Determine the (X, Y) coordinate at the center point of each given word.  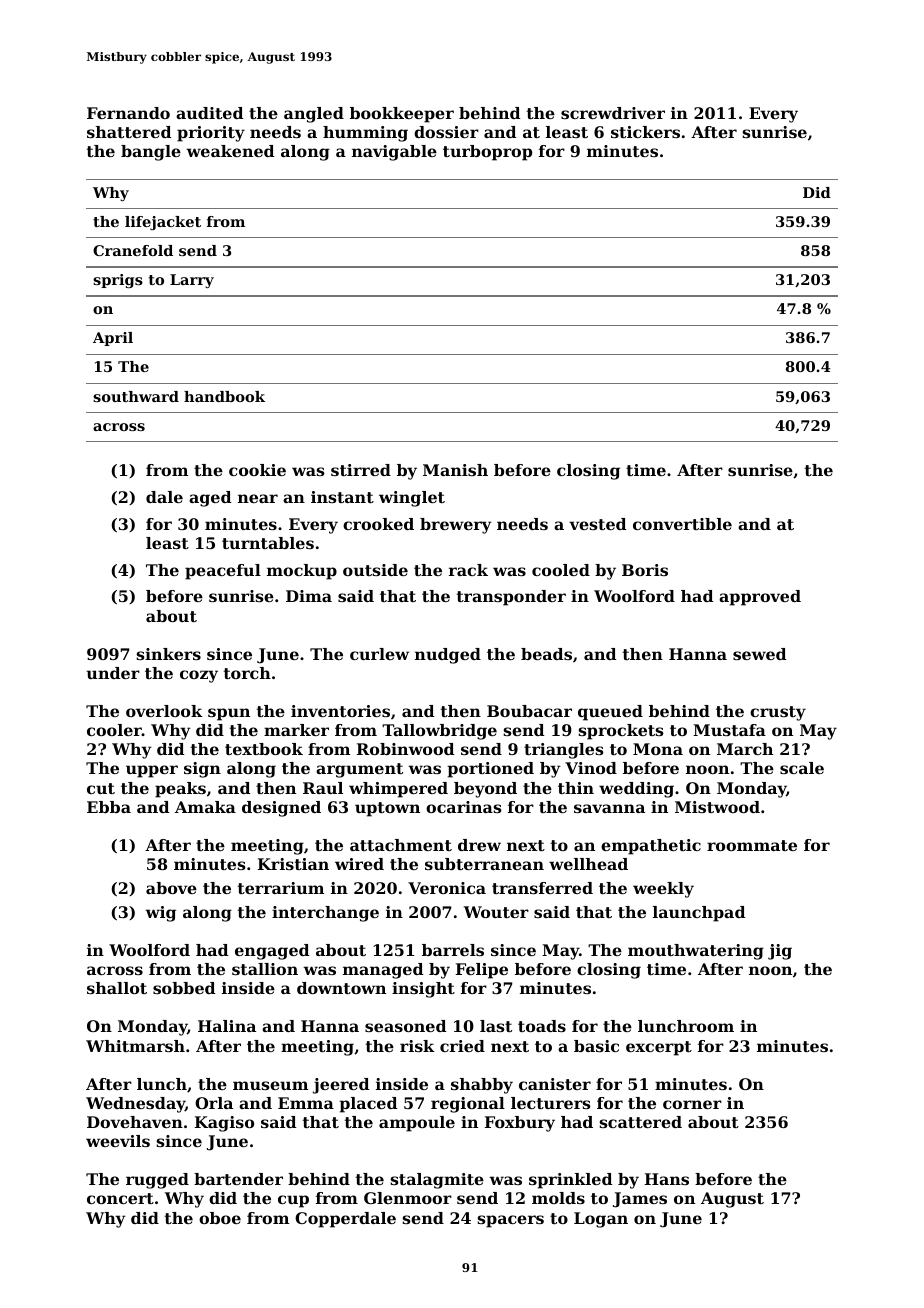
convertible (682, 524)
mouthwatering (696, 952)
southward (136, 396)
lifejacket (163, 223)
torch (247, 673)
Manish (455, 470)
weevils (118, 1141)
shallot (117, 988)
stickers (645, 132)
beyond (485, 790)
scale (802, 768)
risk (417, 1046)
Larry (192, 281)
